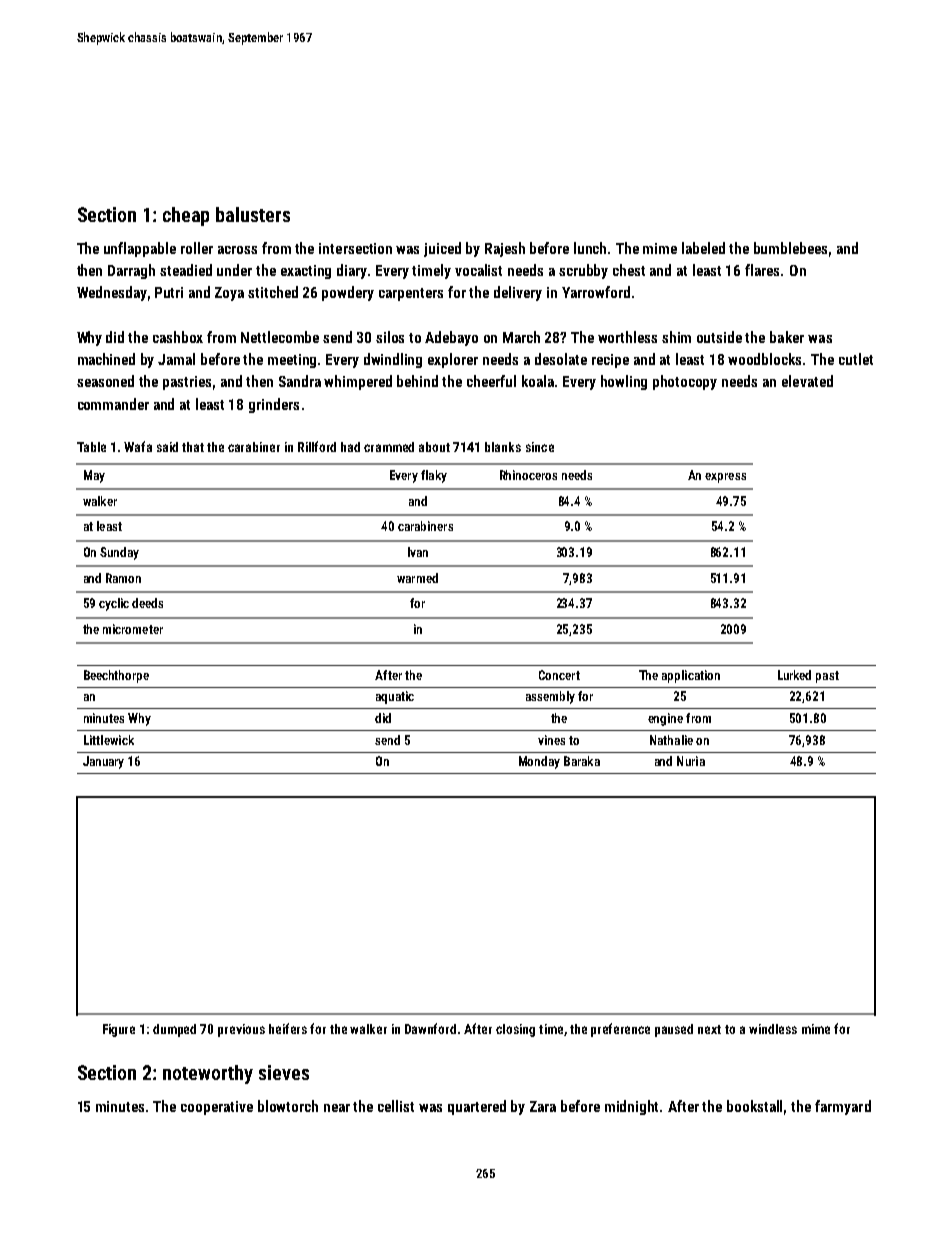  Describe the element at coordinates (430, 1028) in the screenshot. I see `Dawnford` at that location.
